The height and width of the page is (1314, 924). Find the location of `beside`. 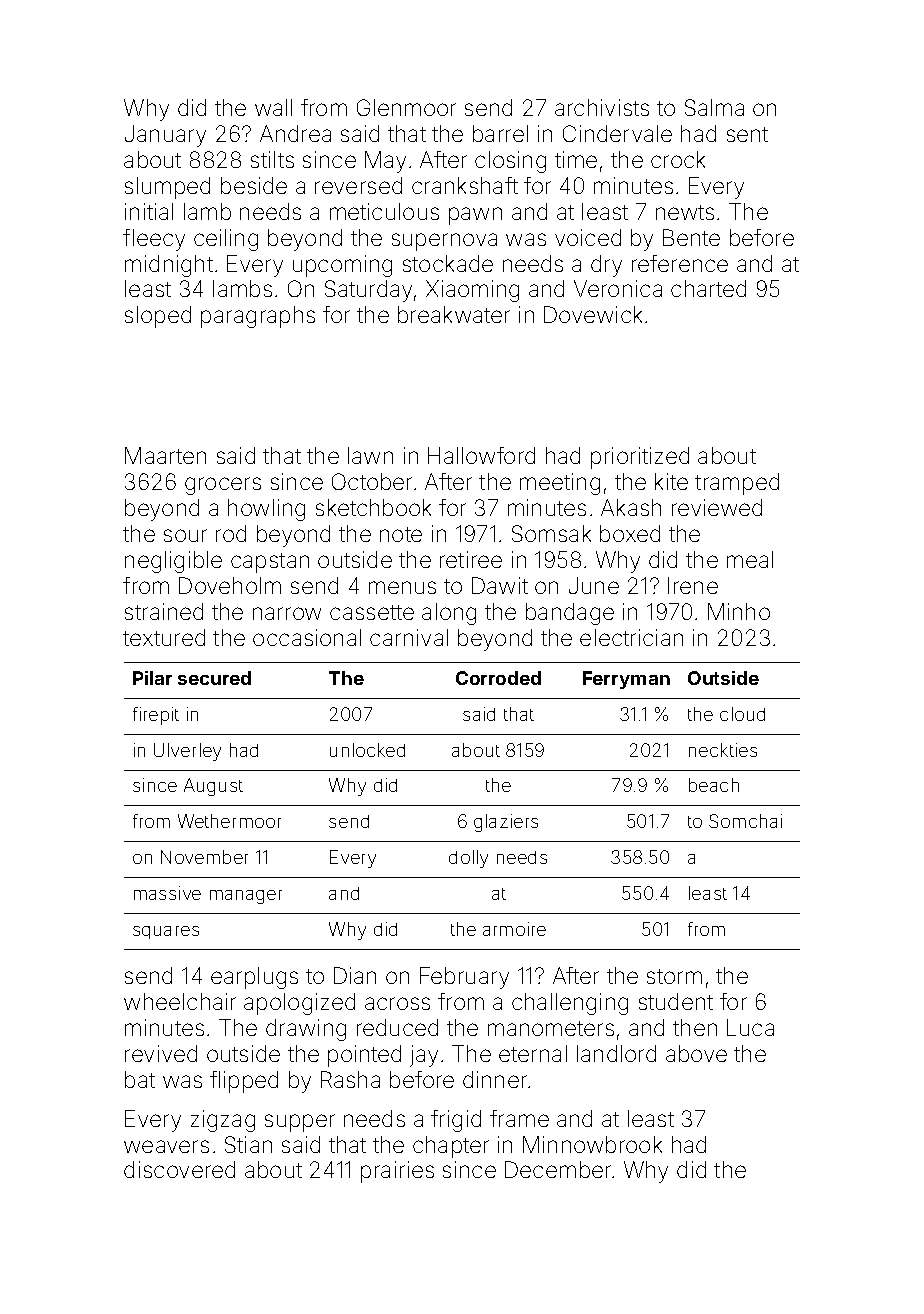

beside is located at coordinates (254, 185).
